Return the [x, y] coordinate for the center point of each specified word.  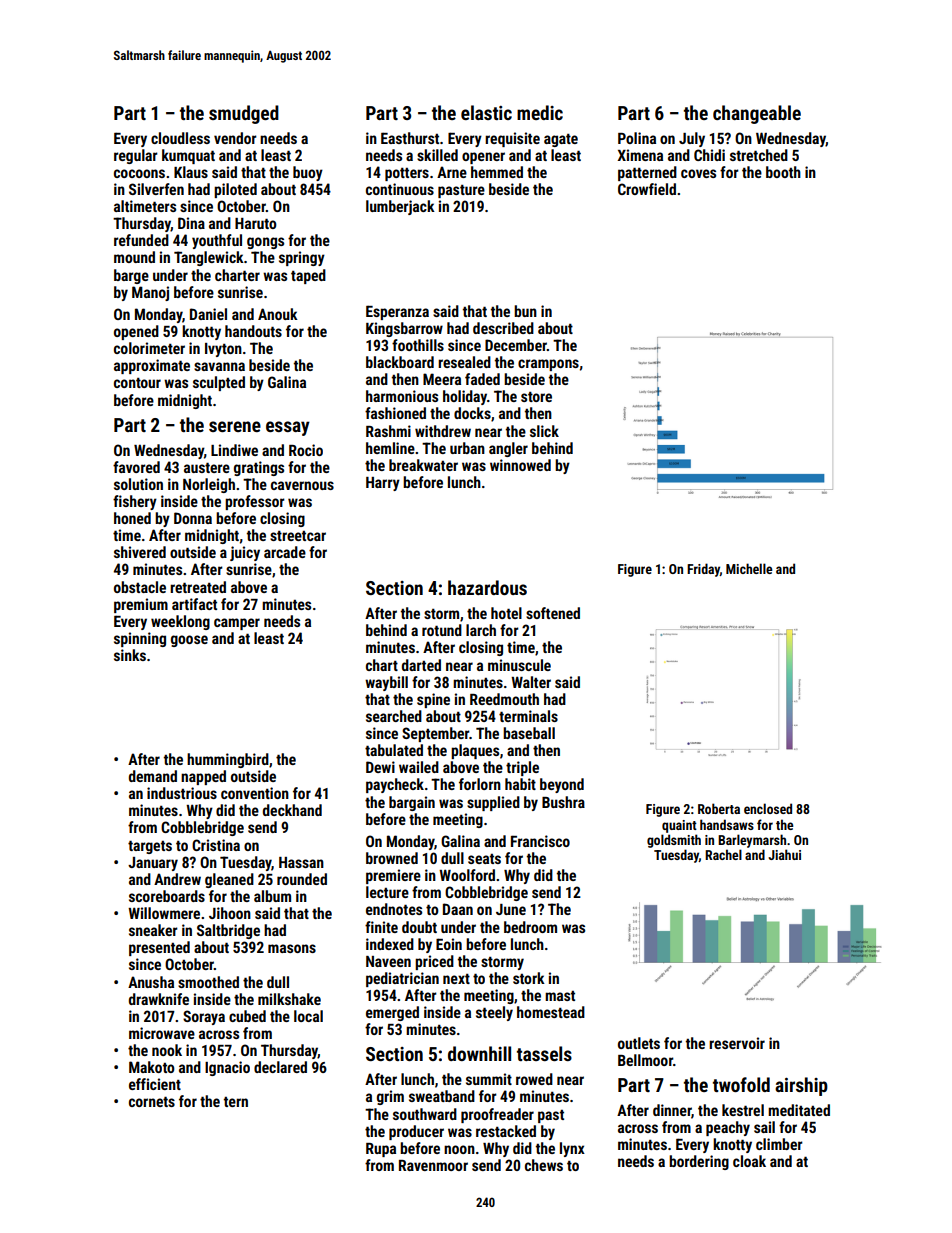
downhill [479, 1053]
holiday [465, 397]
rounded [302, 879]
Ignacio [227, 1068]
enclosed [768, 808]
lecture [387, 892]
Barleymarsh [752, 841]
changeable [757, 114]
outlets [639, 1043]
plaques [475, 751]
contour [137, 383]
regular [136, 156]
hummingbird [228, 760]
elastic [486, 112]
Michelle [749, 568]
